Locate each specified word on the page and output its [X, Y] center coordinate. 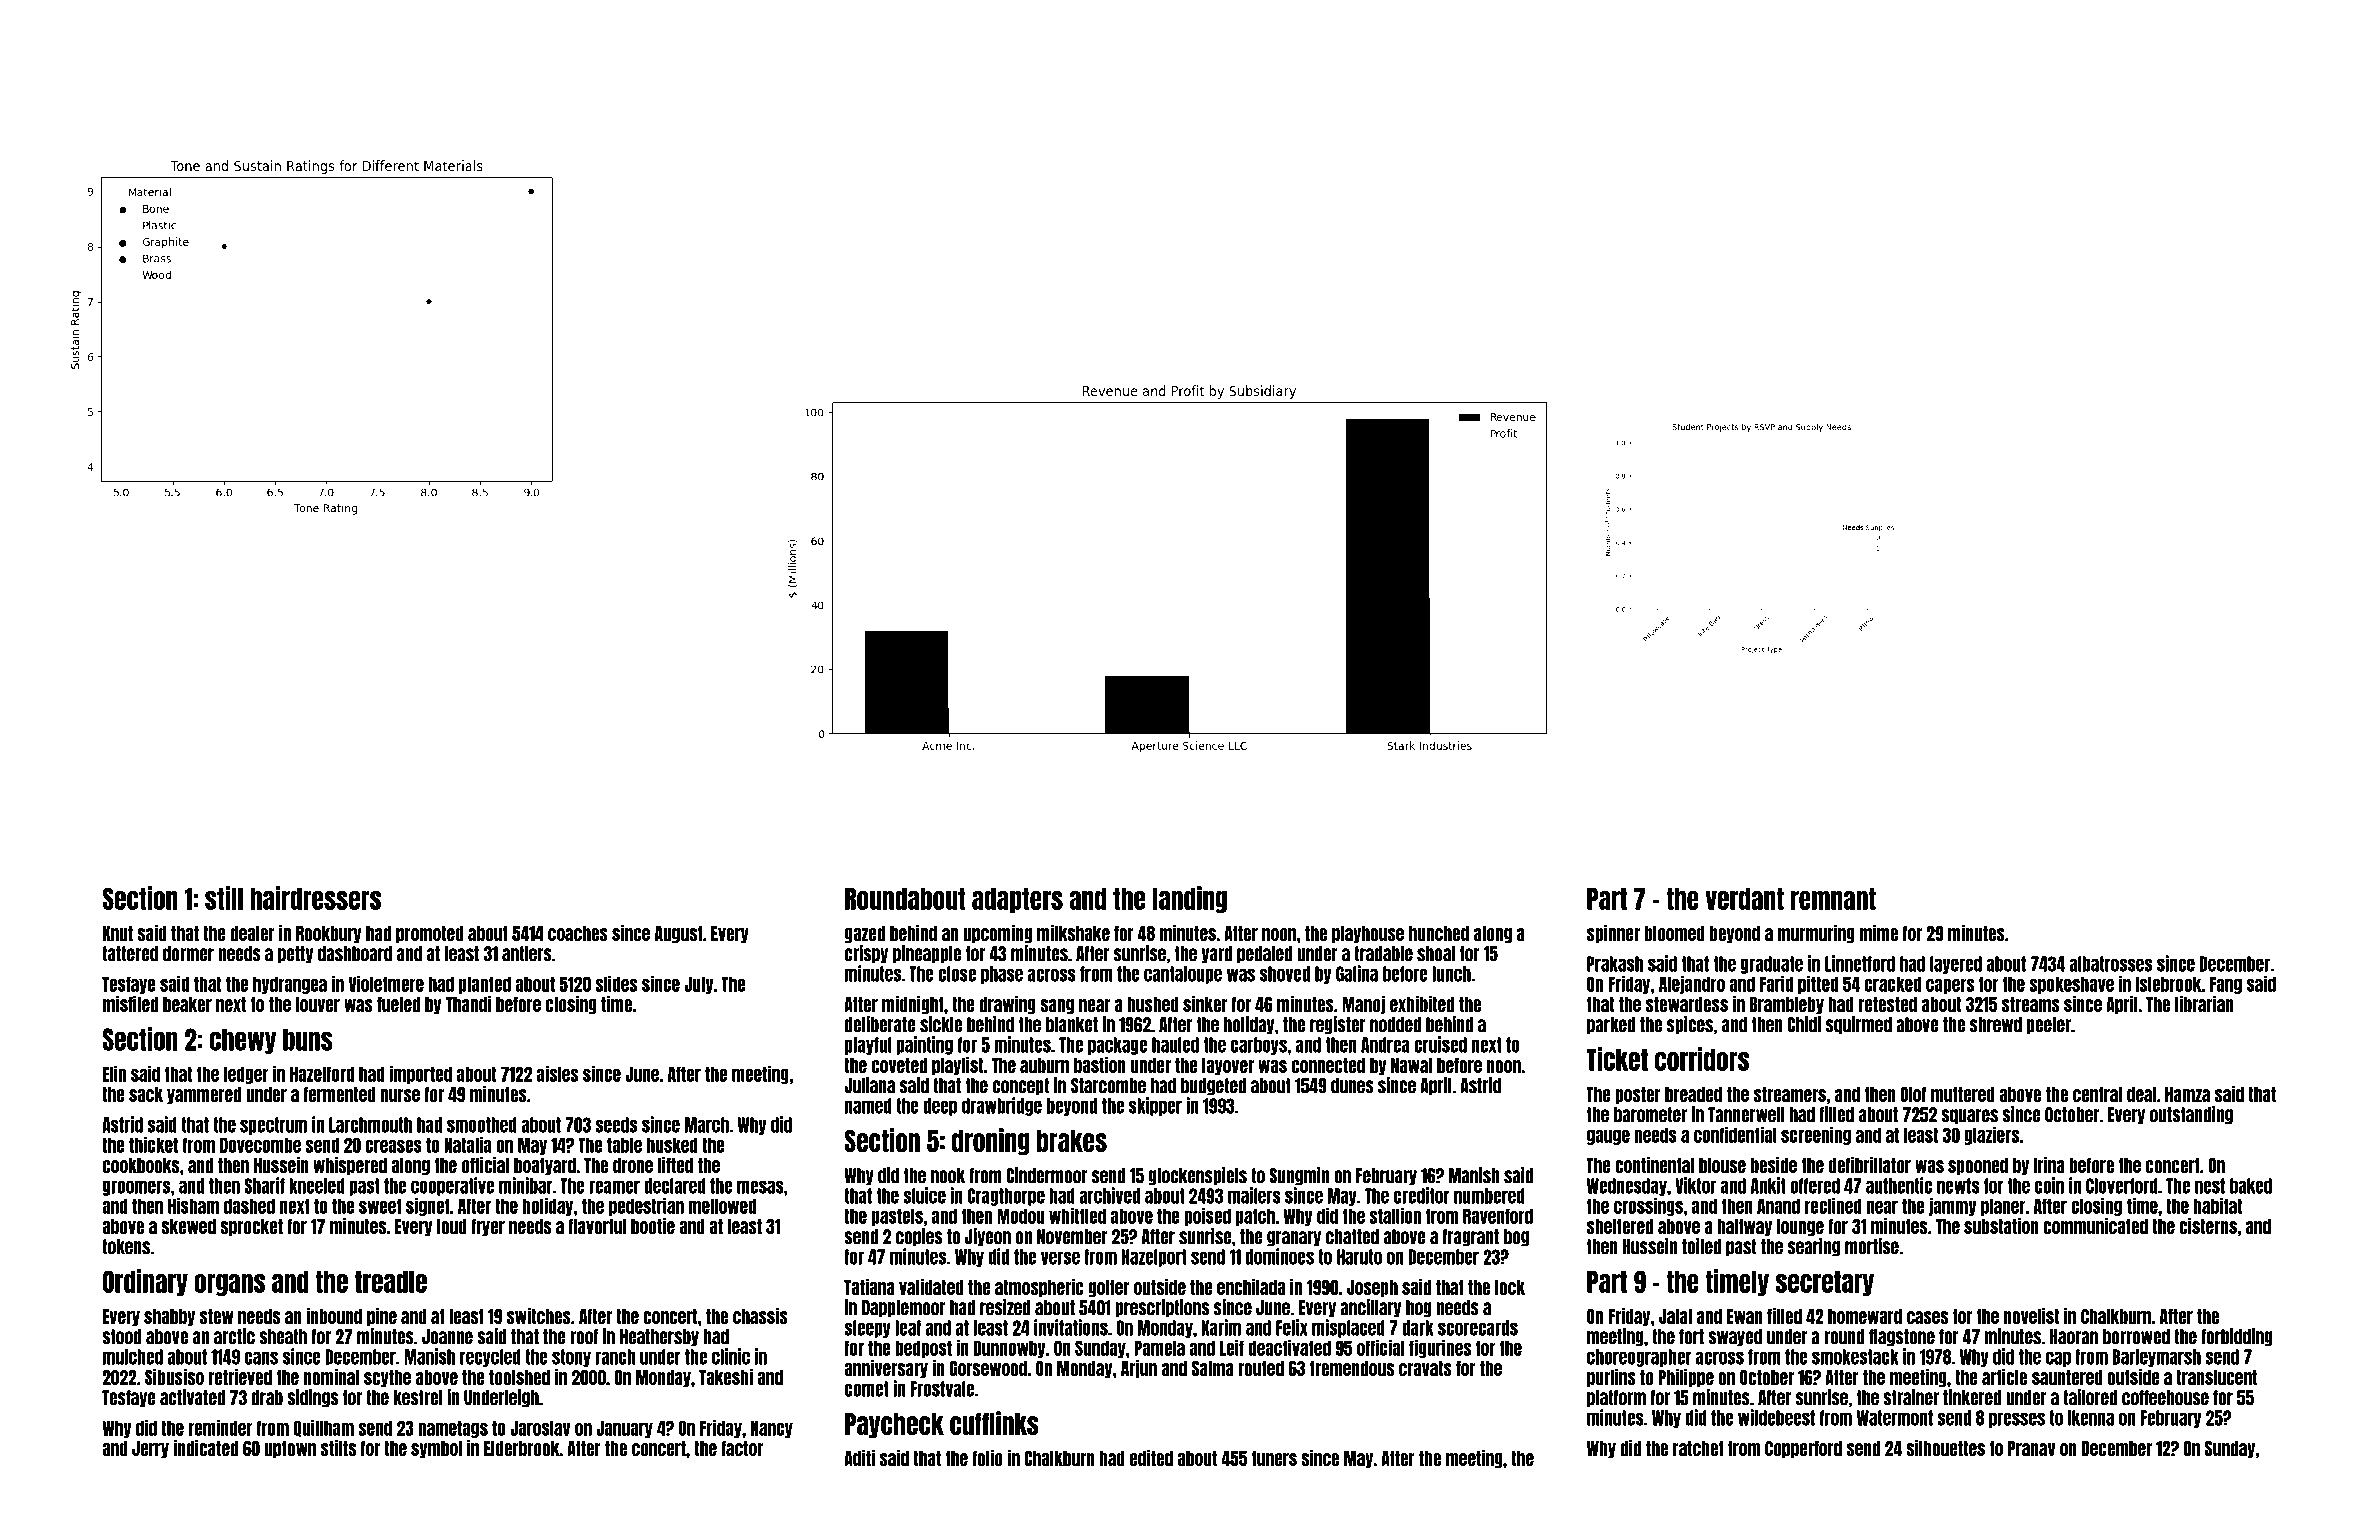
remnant [1833, 899]
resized [1005, 1307]
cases [1927, 1317]
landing [1190, 899]
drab [267, 1398]
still [224, 898]
